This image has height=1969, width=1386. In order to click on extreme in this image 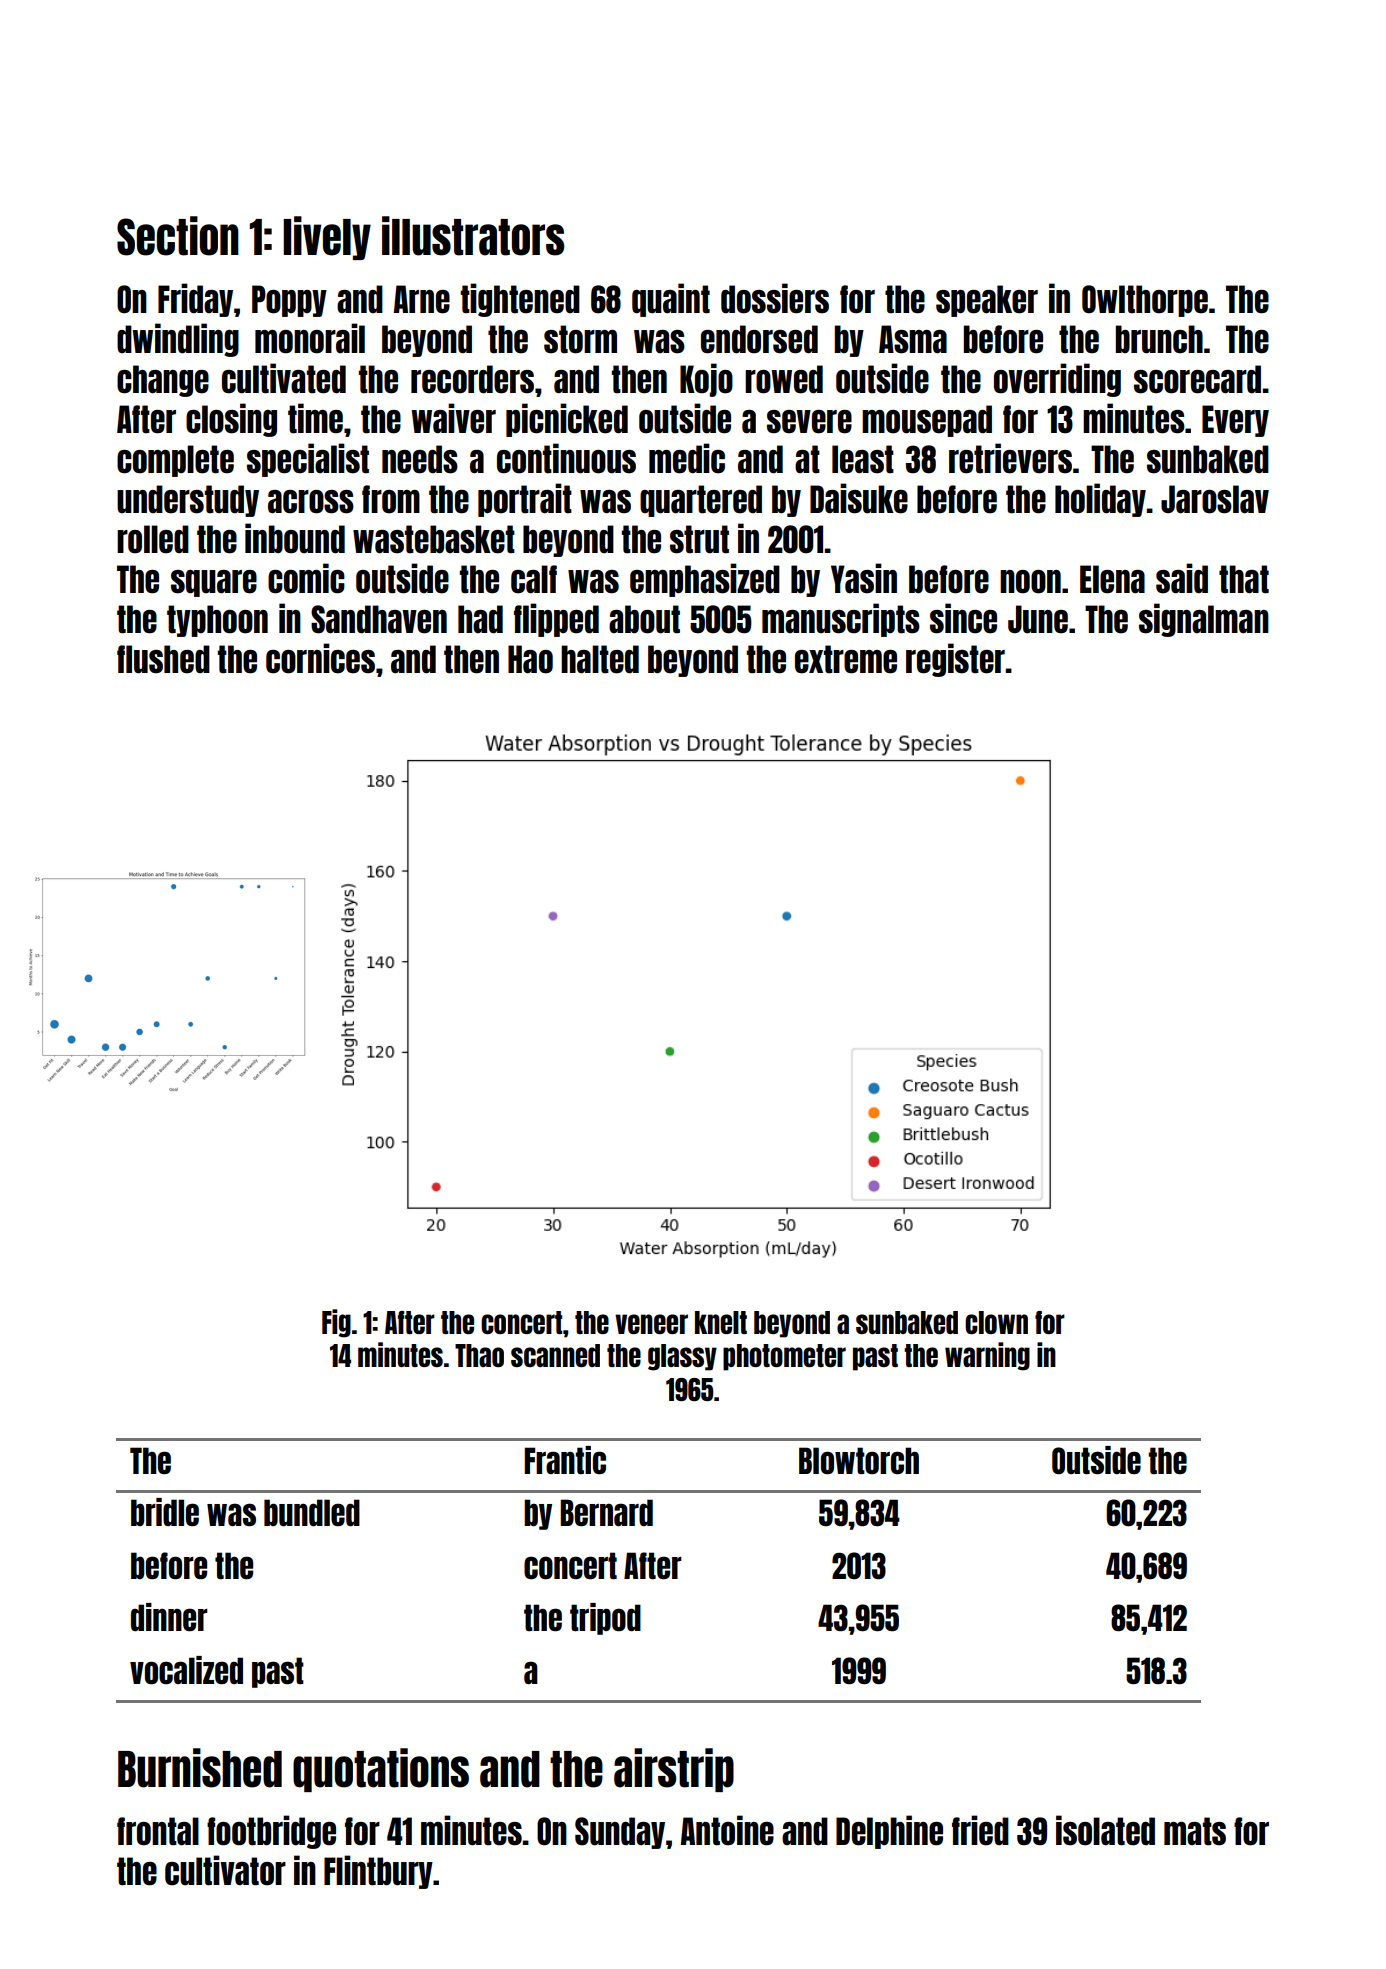, I will do `click(846, 659)`.
